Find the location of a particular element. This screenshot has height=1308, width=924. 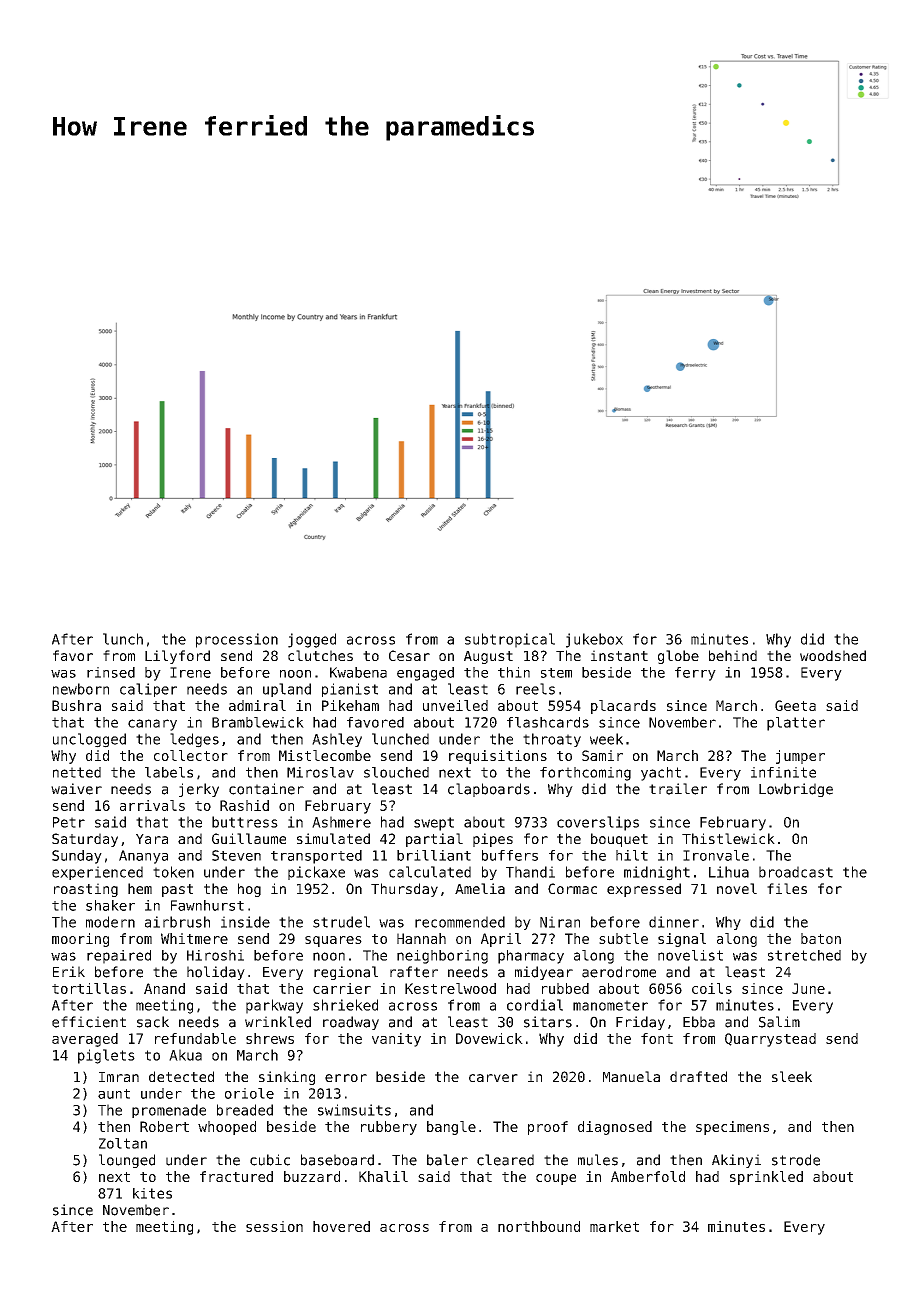

placards is located at coordinates (623, 707).
